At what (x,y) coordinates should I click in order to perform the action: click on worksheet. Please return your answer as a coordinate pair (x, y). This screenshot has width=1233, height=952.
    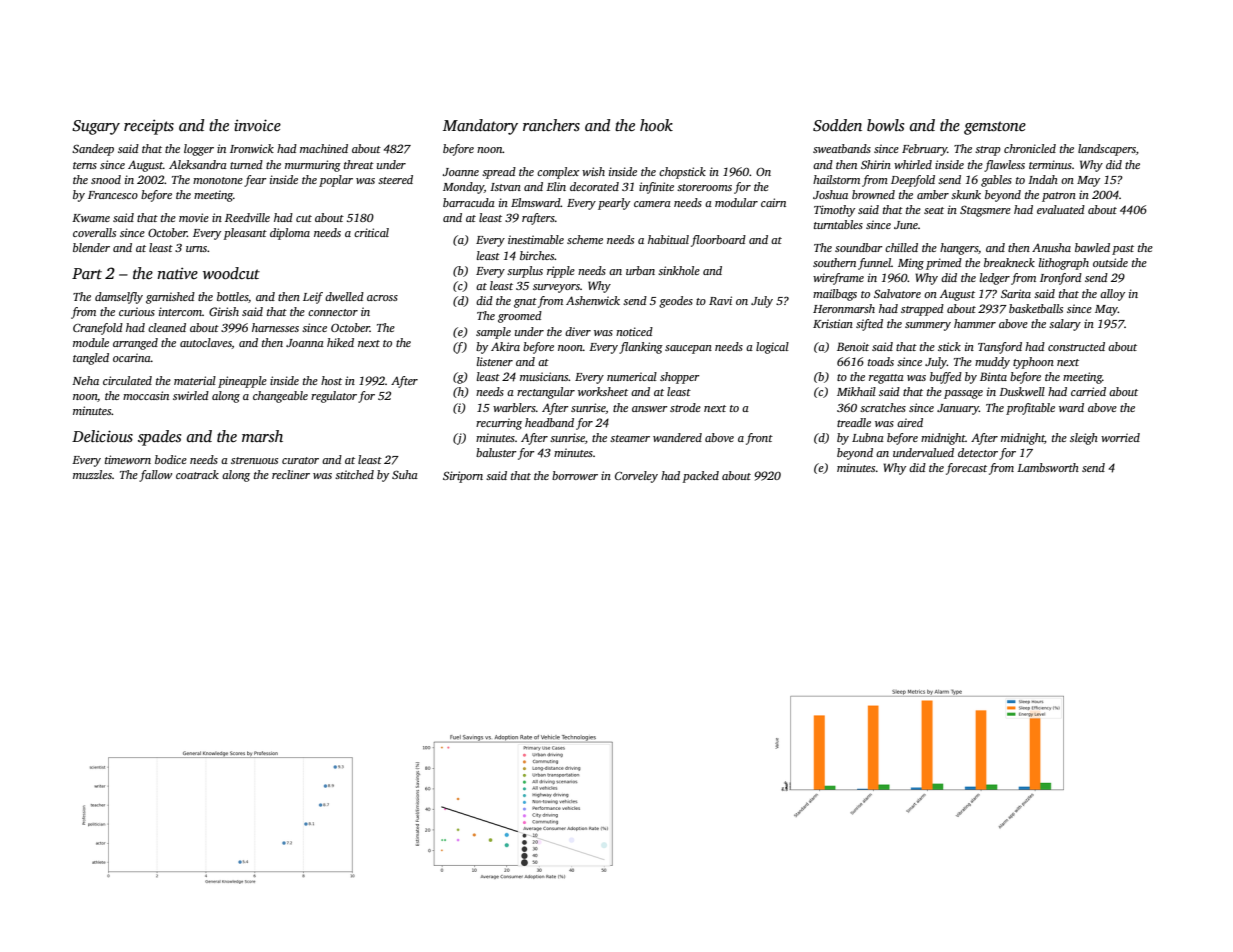
    Looking at the image, I should click on (603, 391).
